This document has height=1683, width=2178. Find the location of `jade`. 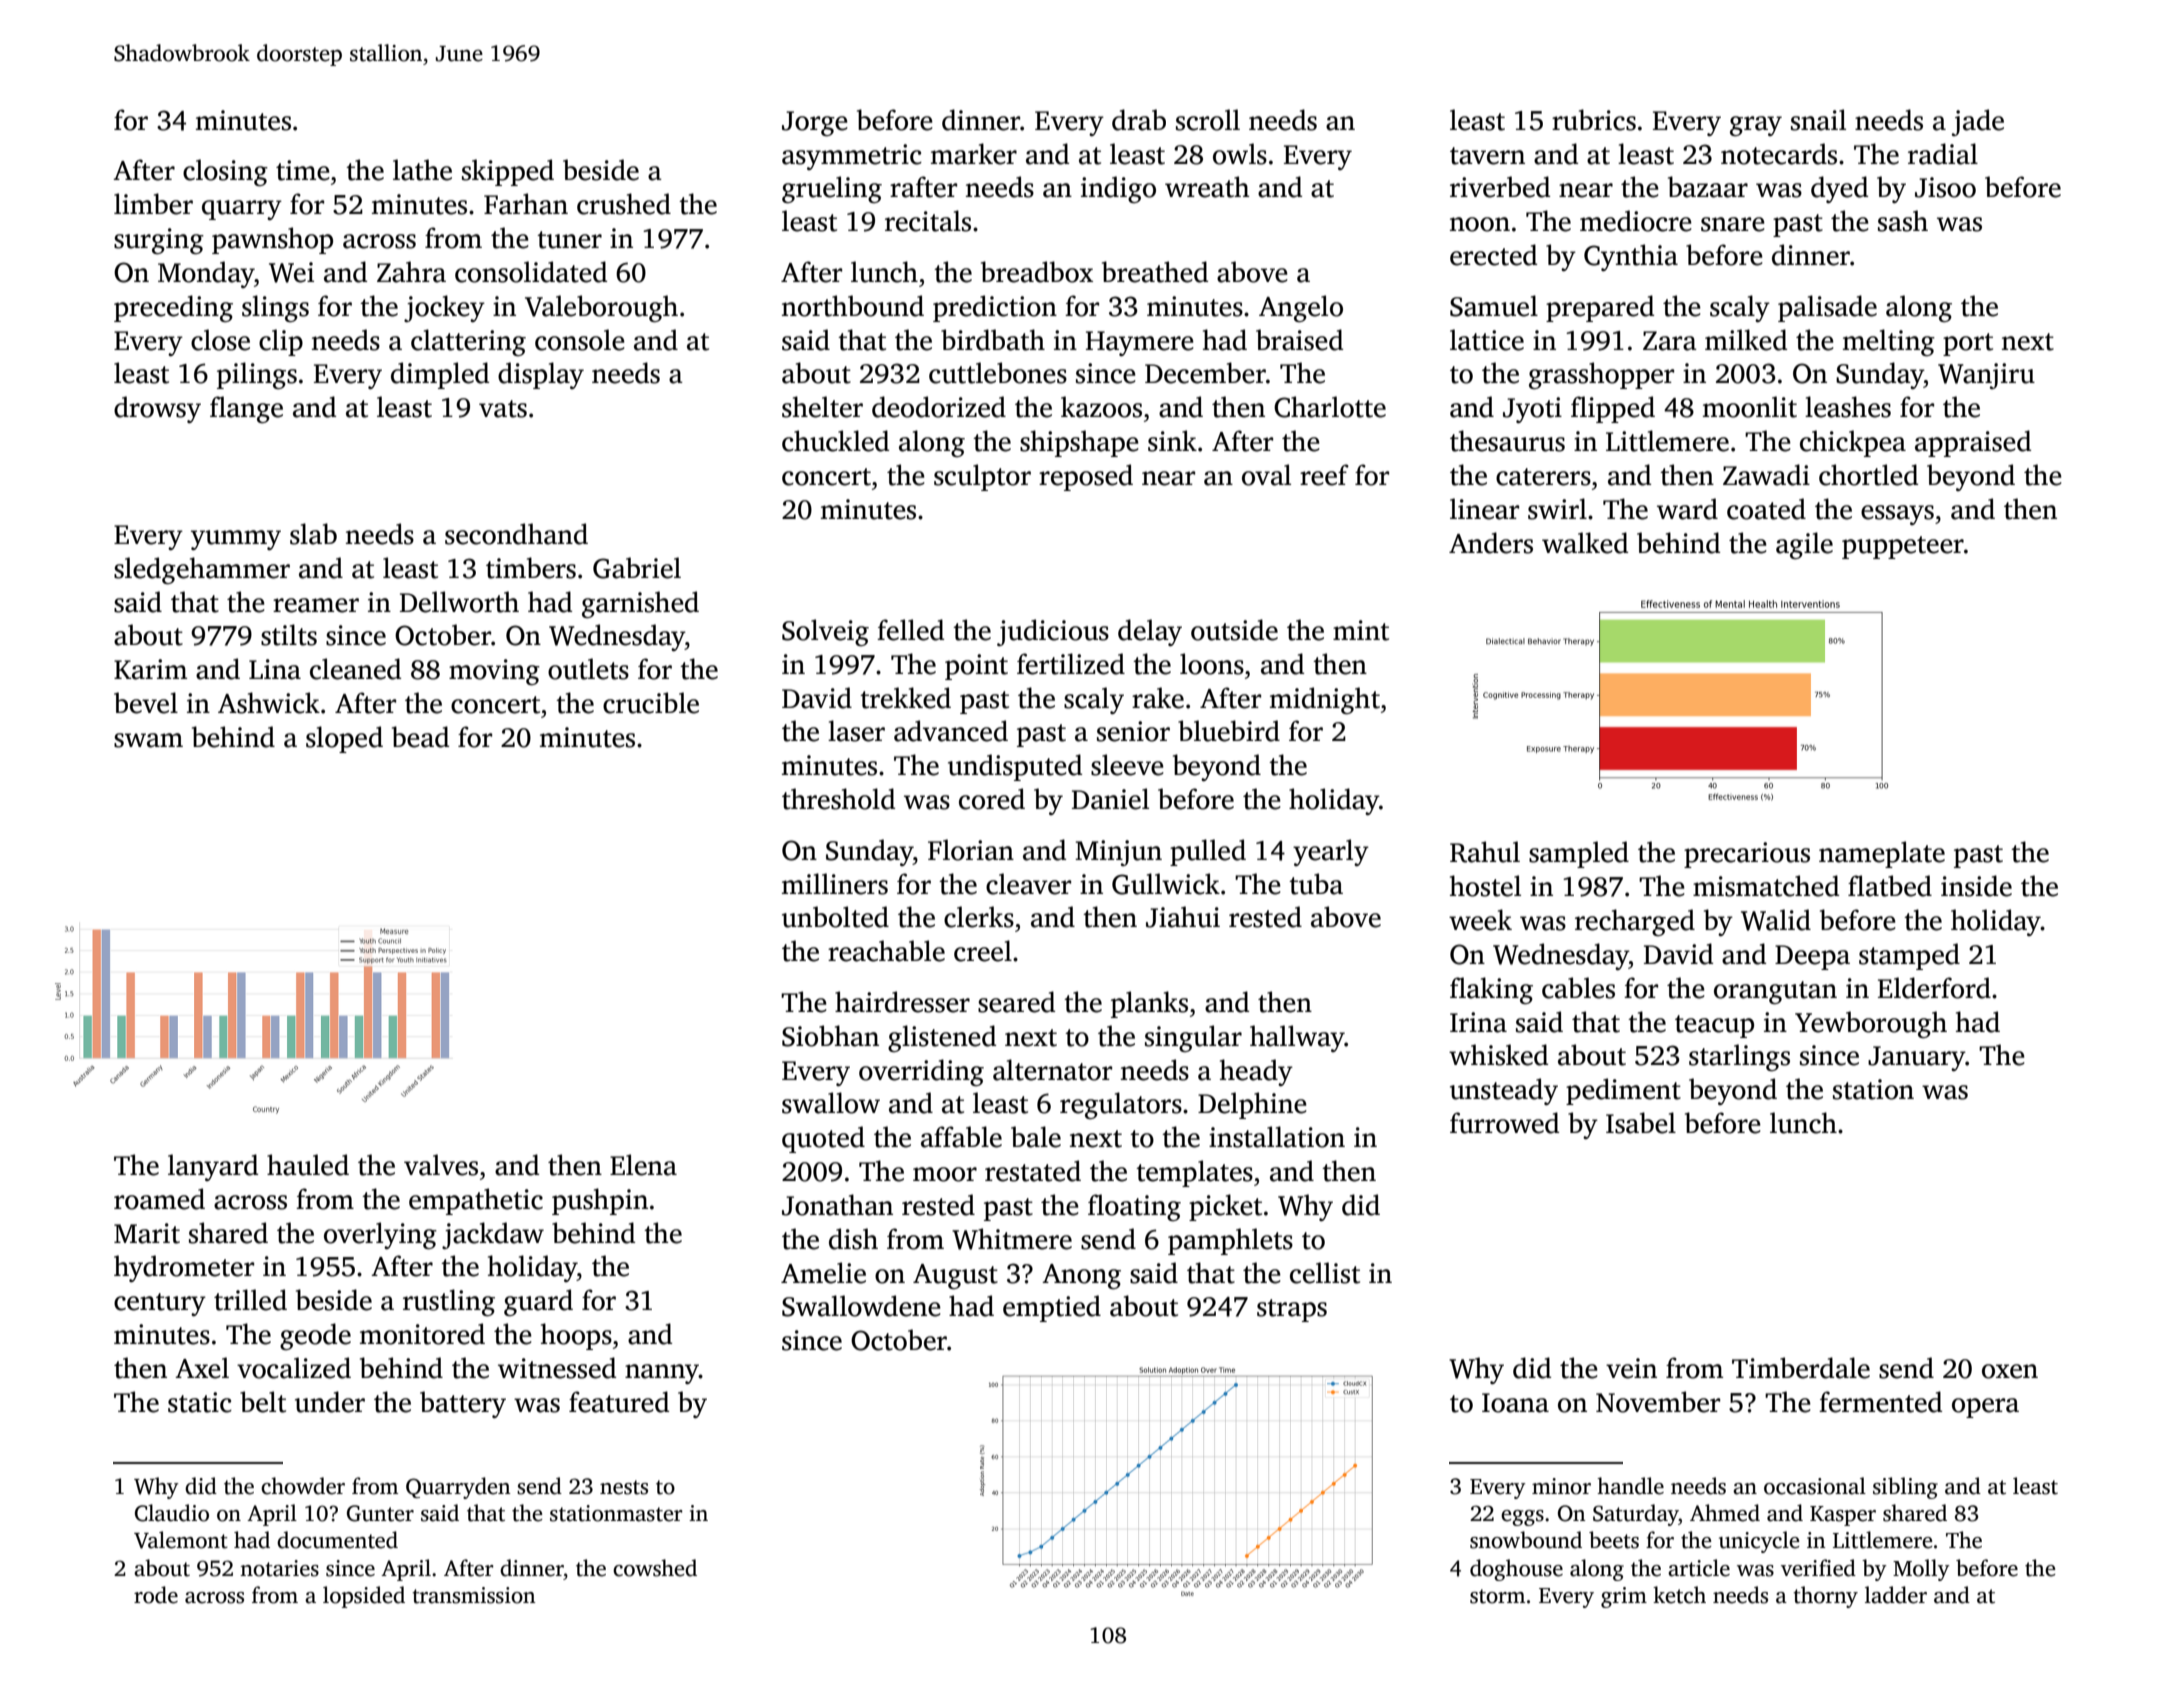

jade is located at coordinates (1978, 122).
